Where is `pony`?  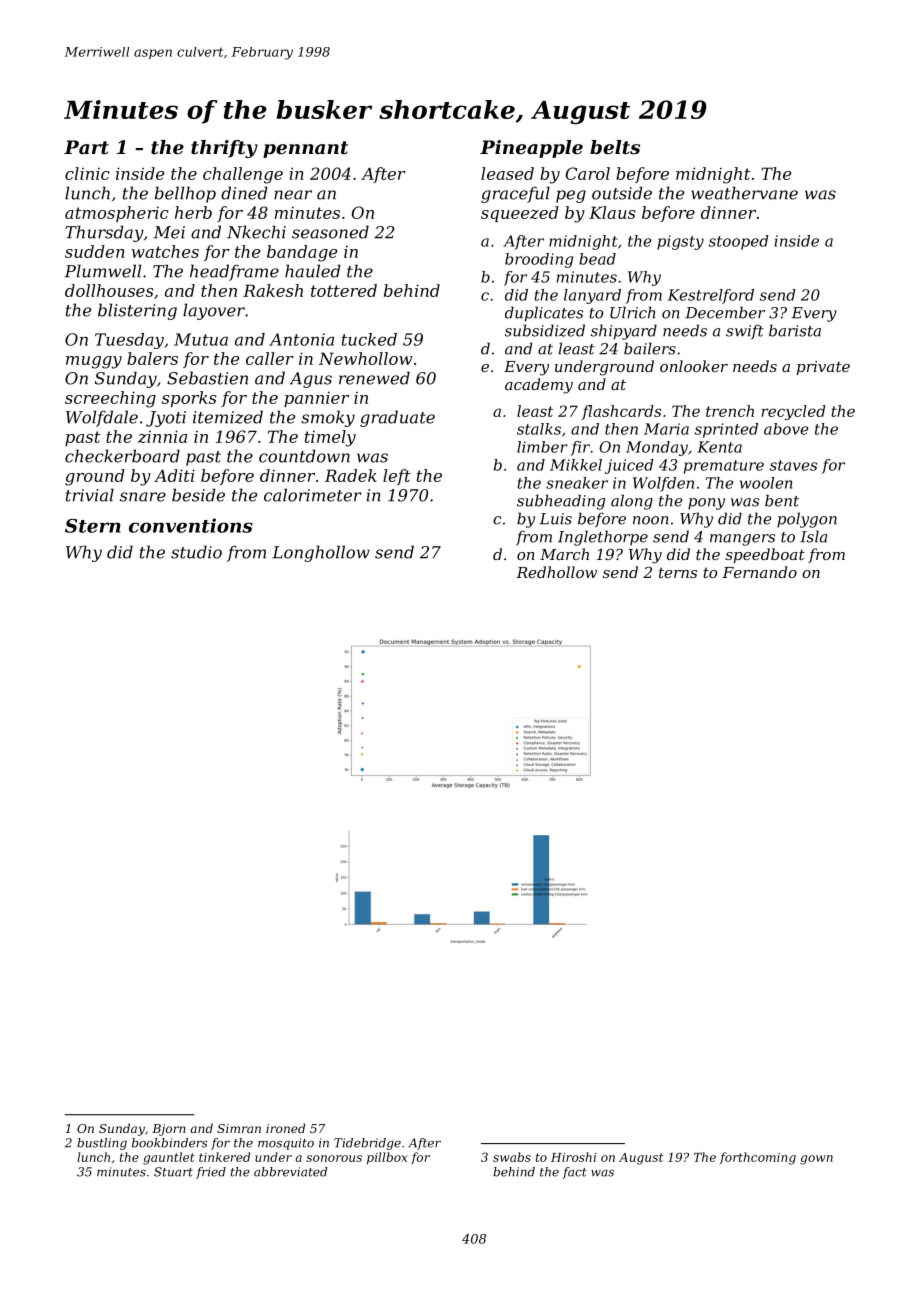 pony is located at coordinates (706, 504).
